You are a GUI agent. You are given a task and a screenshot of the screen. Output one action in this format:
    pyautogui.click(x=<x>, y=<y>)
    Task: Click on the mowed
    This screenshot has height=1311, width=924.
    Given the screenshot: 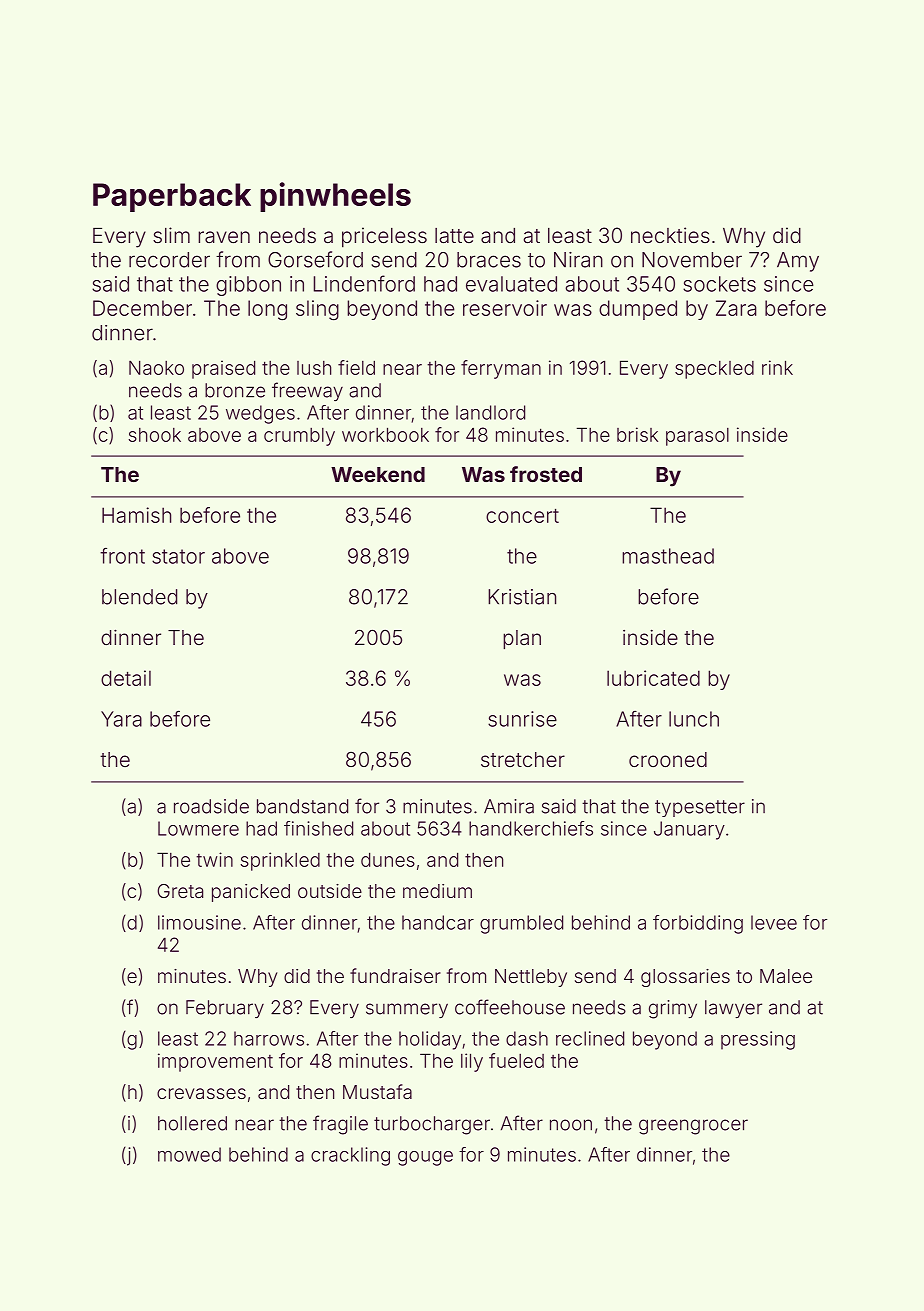 What is the action you would take?
    pyautogui.click(x=189, y=1154)
